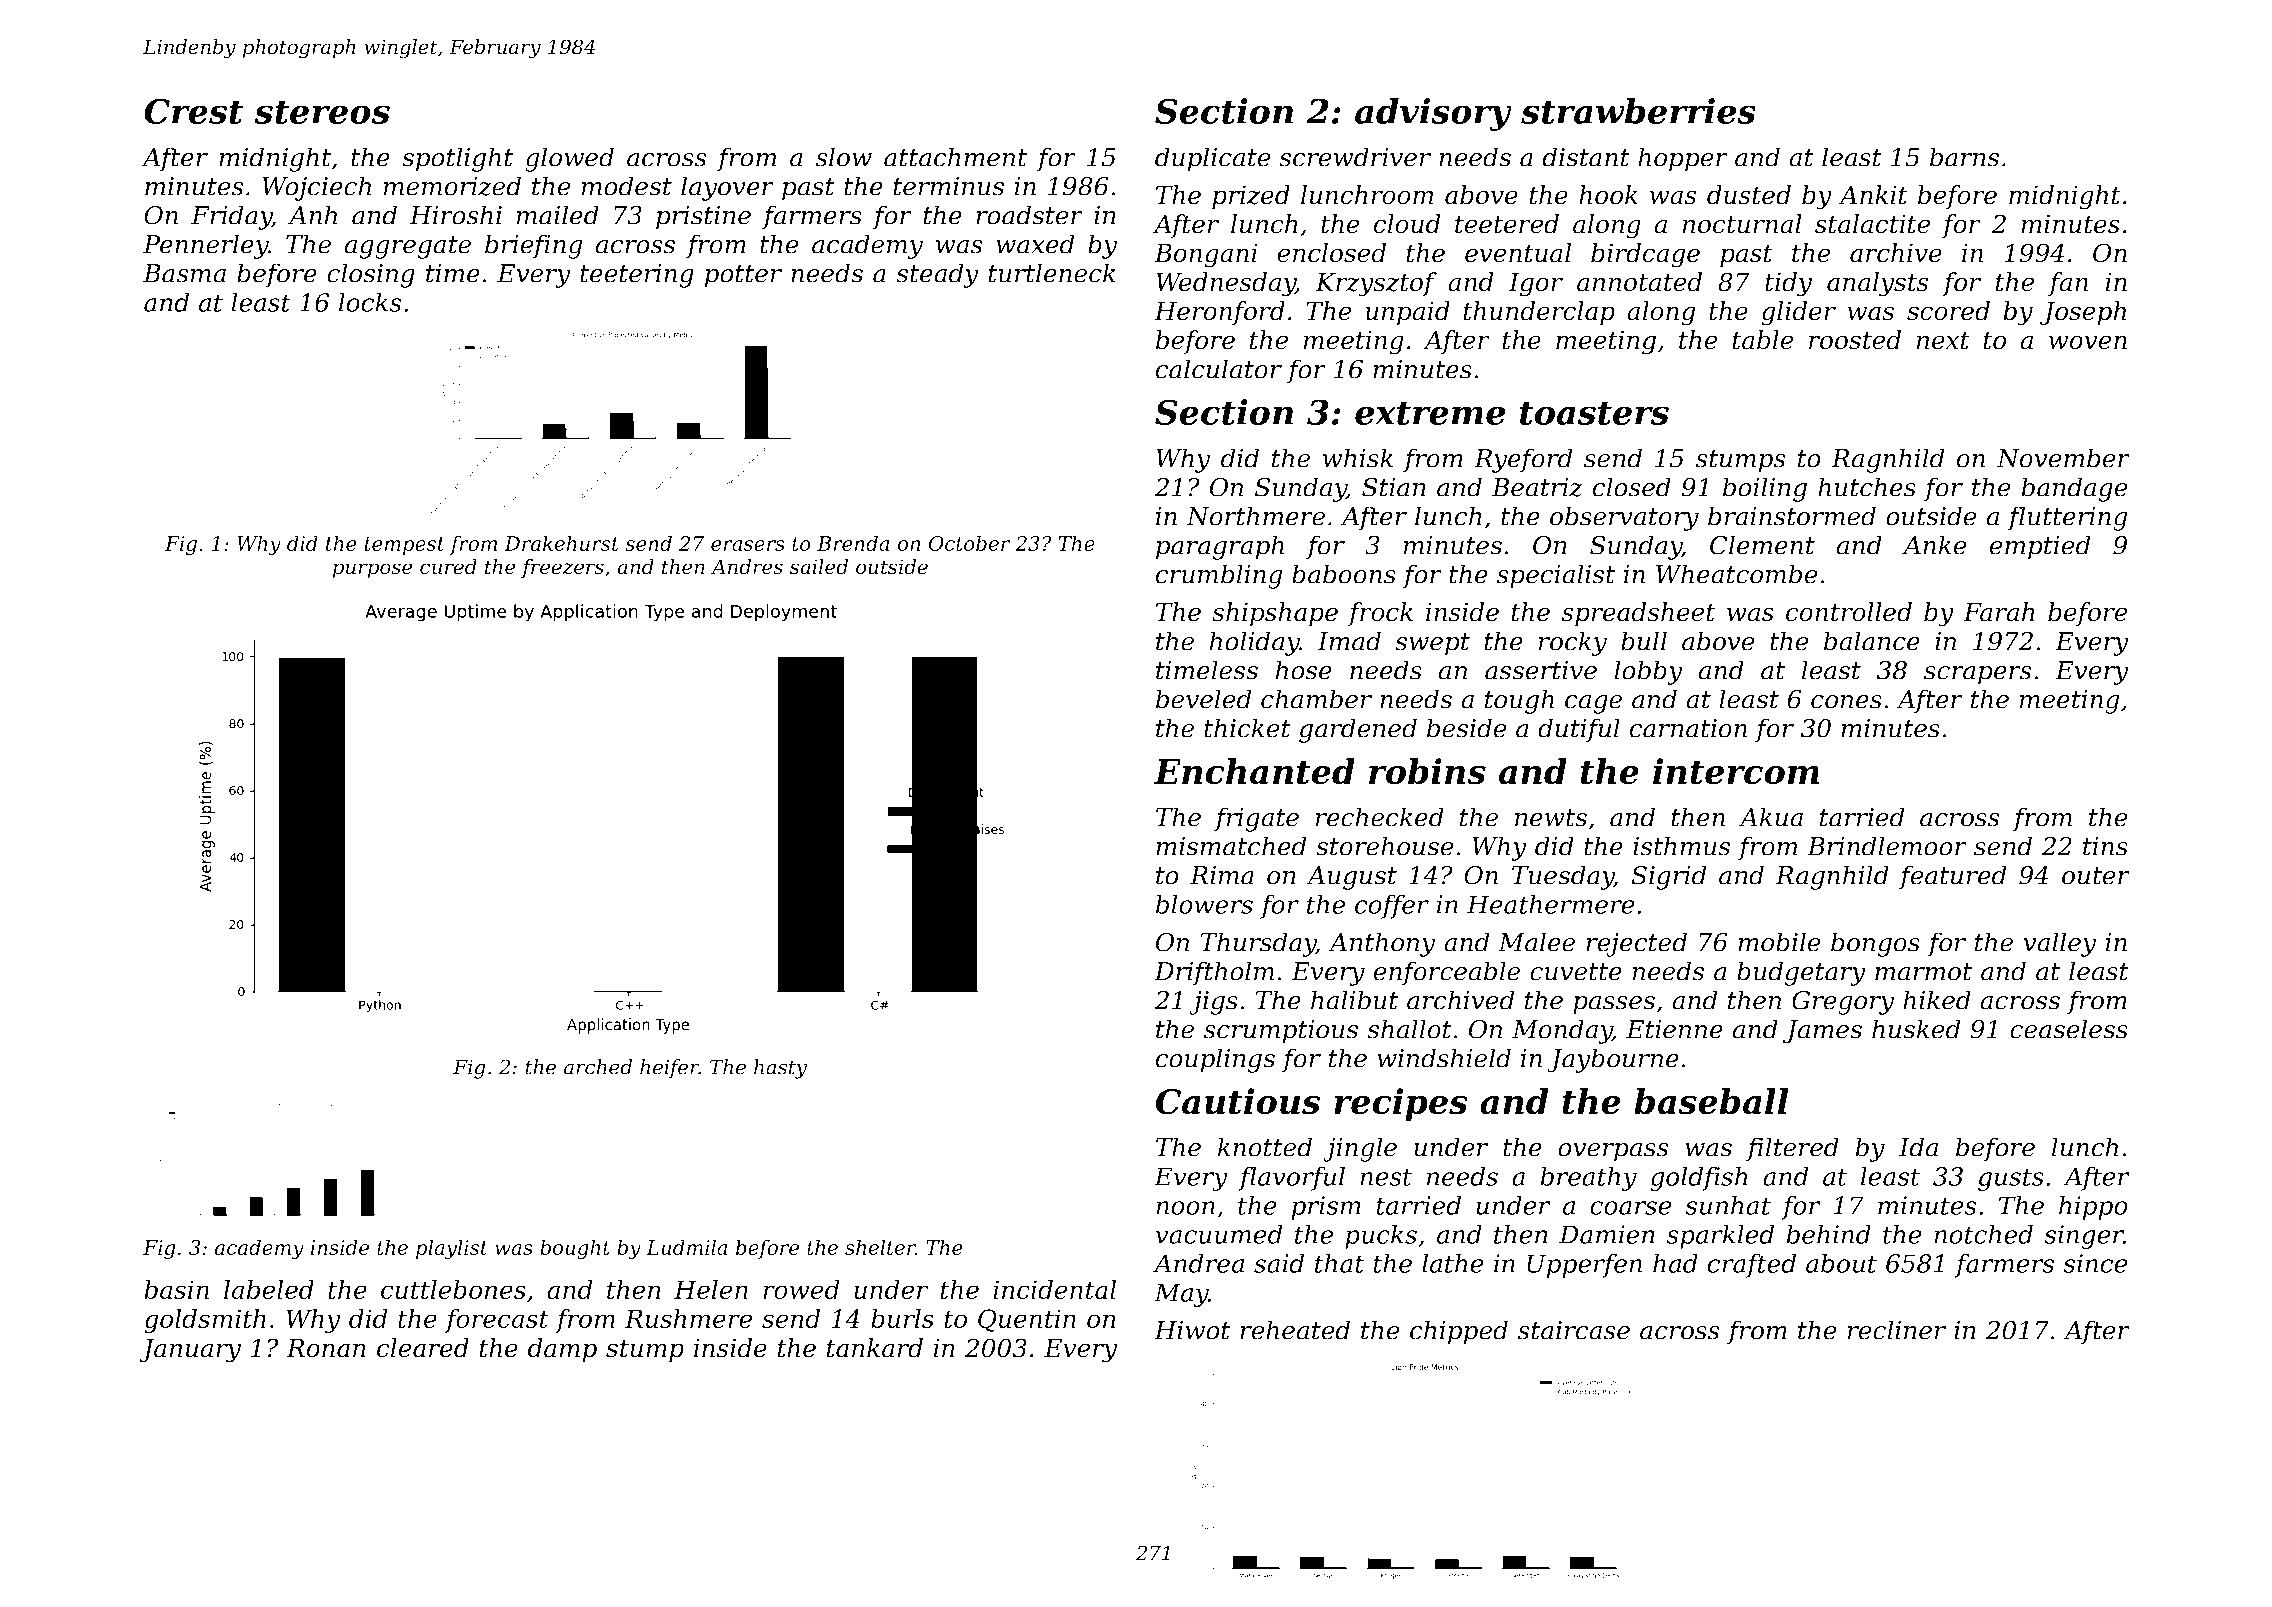 The height and width of the page is (1607, 2272). I want to click on hasty, so click(780, 1069).
